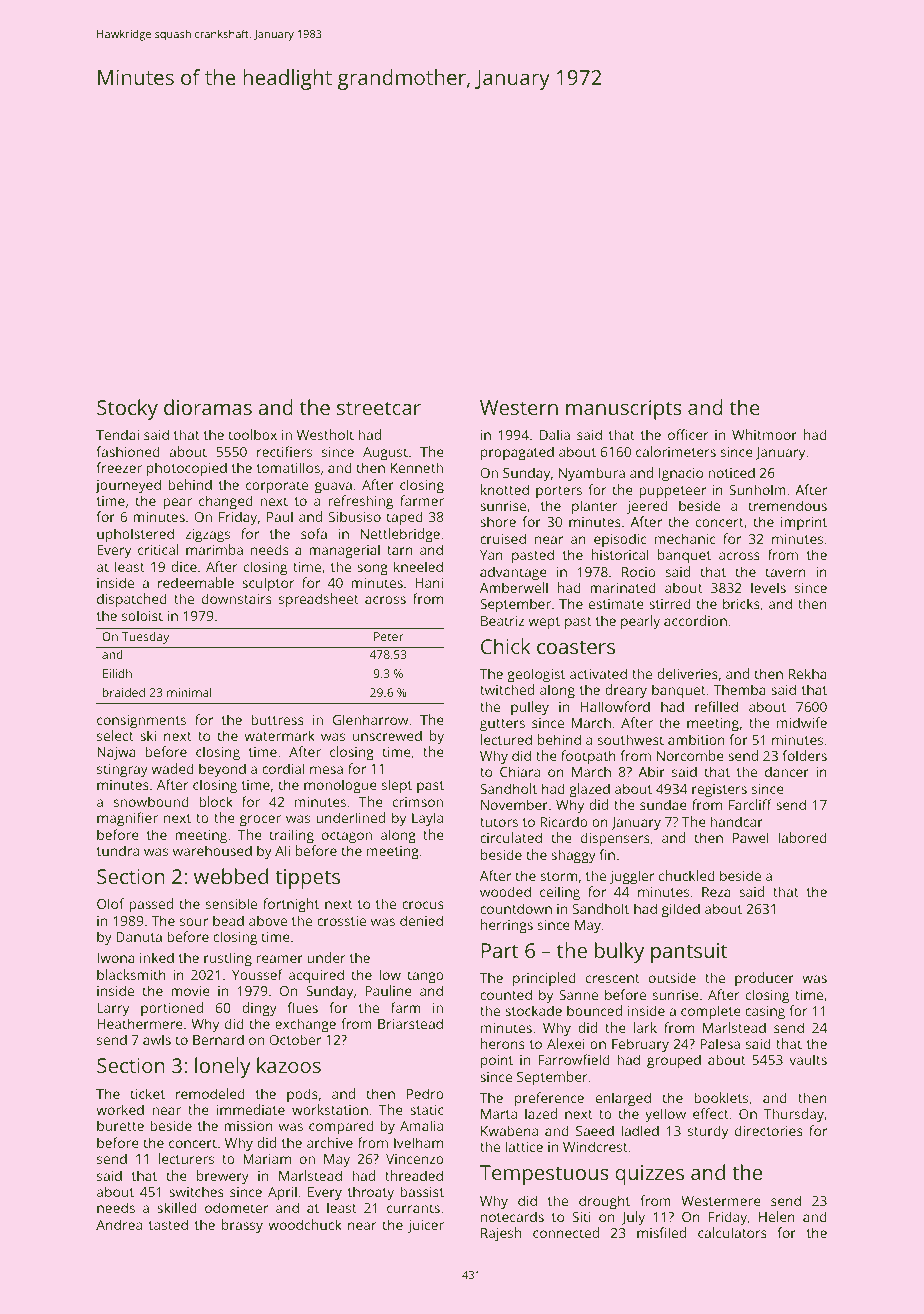 This screenshot has height=1314, width=924. Describe the element at coordinates (282, 1193) in the screenshot. I see `April` at that location.
